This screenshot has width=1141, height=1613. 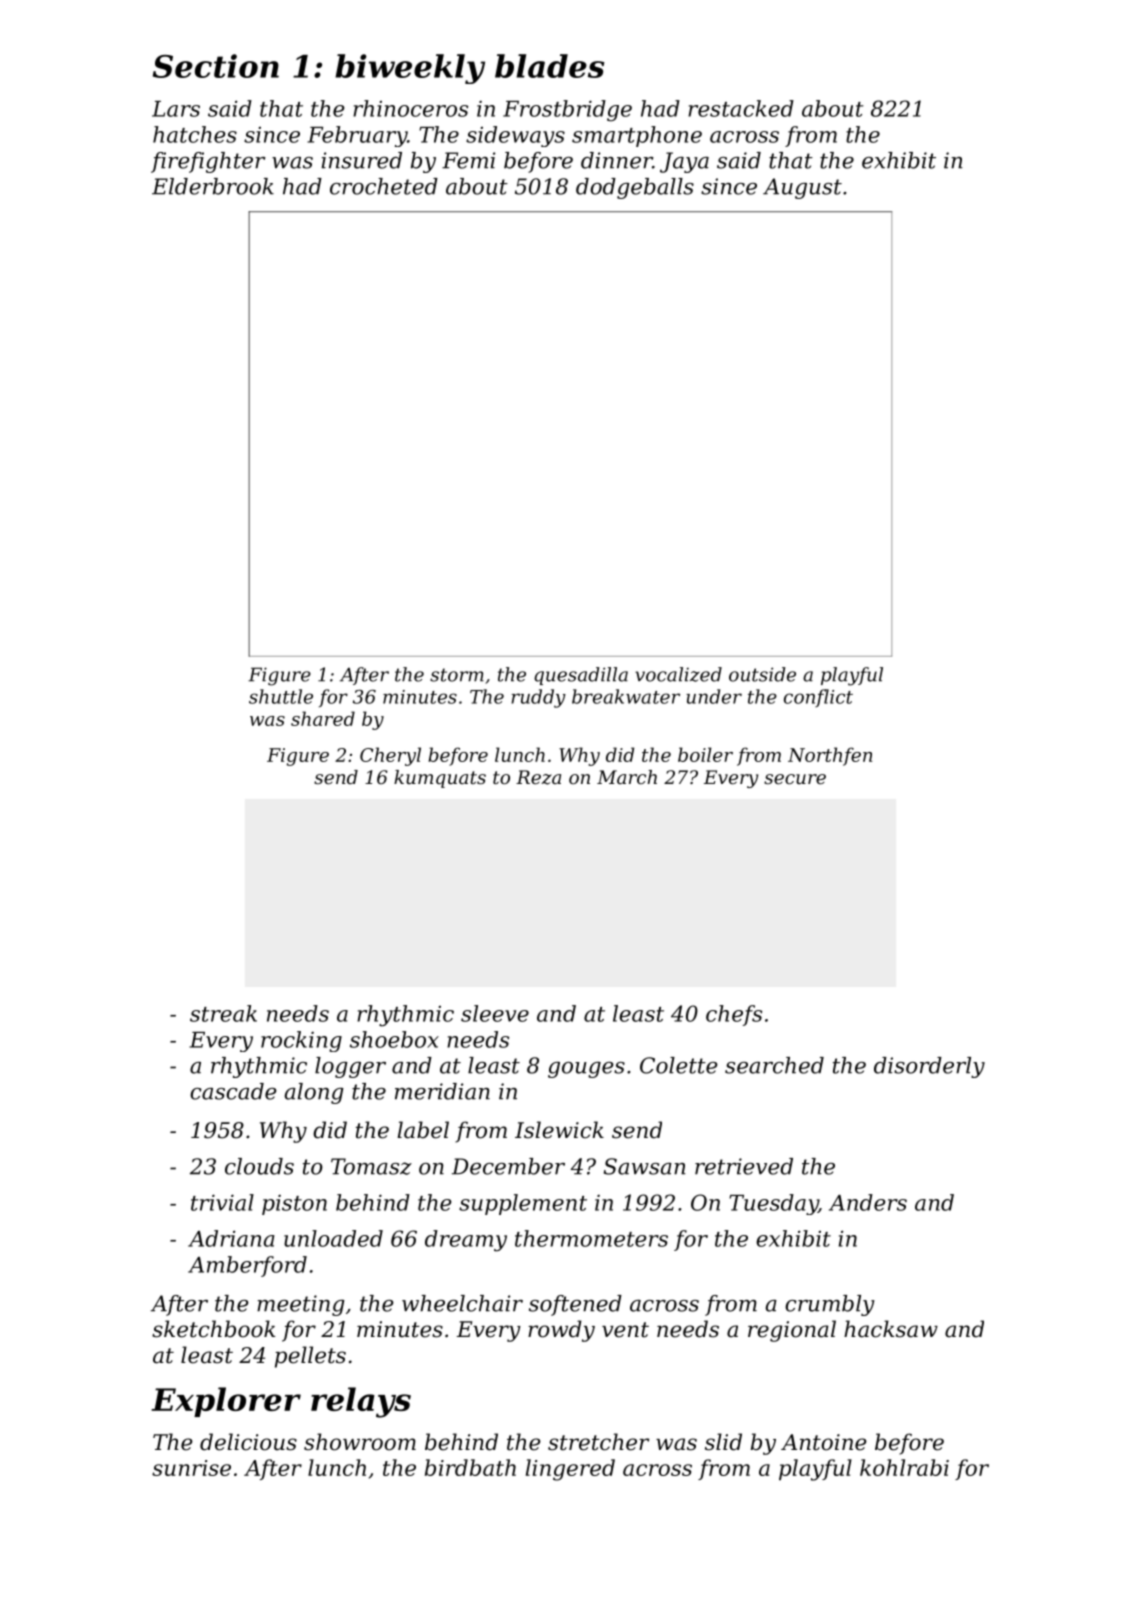 What do you see at coordinates (635, 188) in the screenshot?
I see `dodgeballs` at bounding box center [635, 188].
